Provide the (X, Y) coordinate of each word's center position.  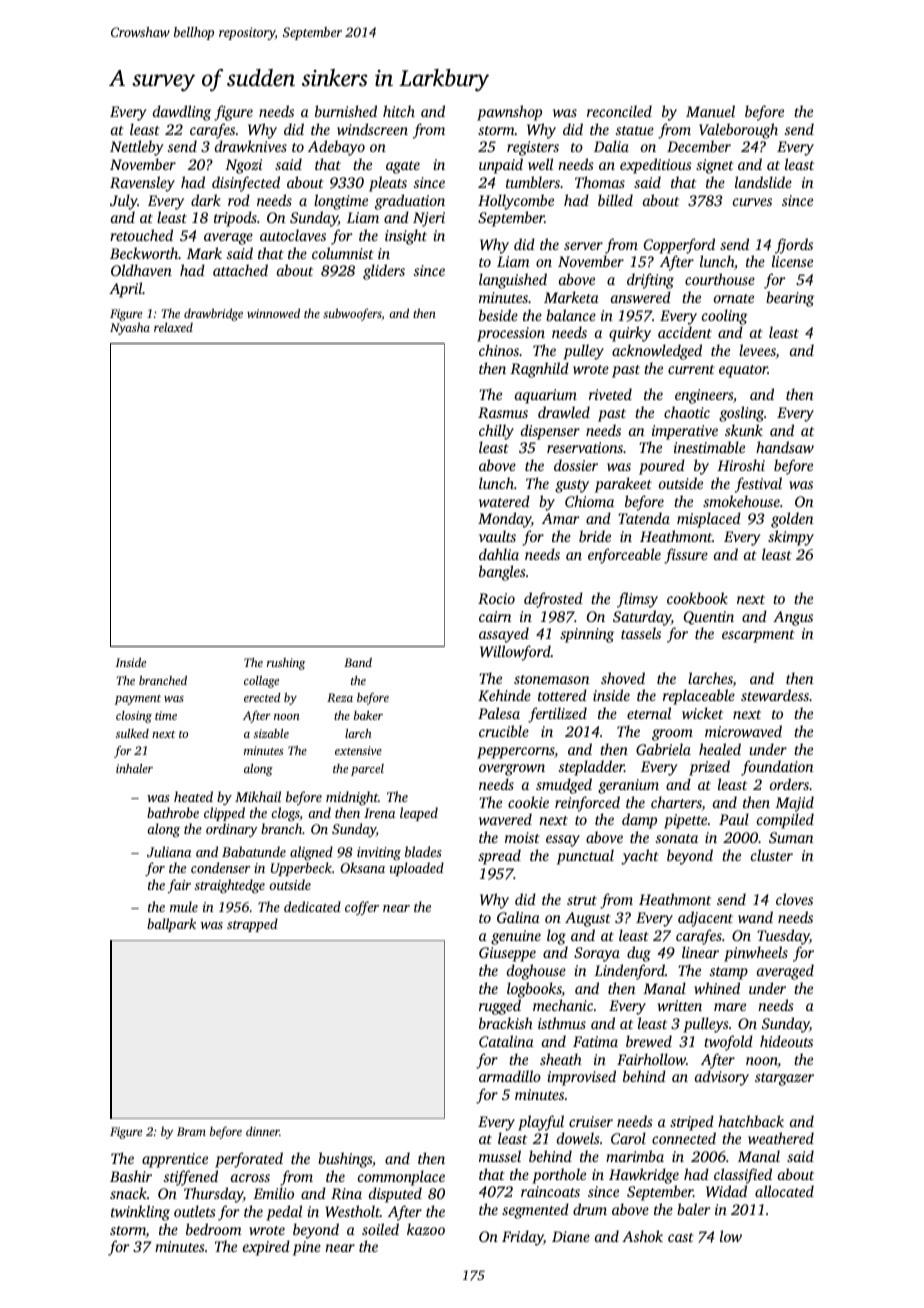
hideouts (786, 1041)
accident (685, 332)
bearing (790, 299)
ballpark (171, 925)
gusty (572, 486)
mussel (500, 1156)
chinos (499, 350)
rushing (286, 664)
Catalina (506, 1041)
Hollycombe (516, 202)
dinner (263, 1131)
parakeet (623, 485)
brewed (649, 1041)
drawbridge (213, 314)
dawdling (182, 113)
